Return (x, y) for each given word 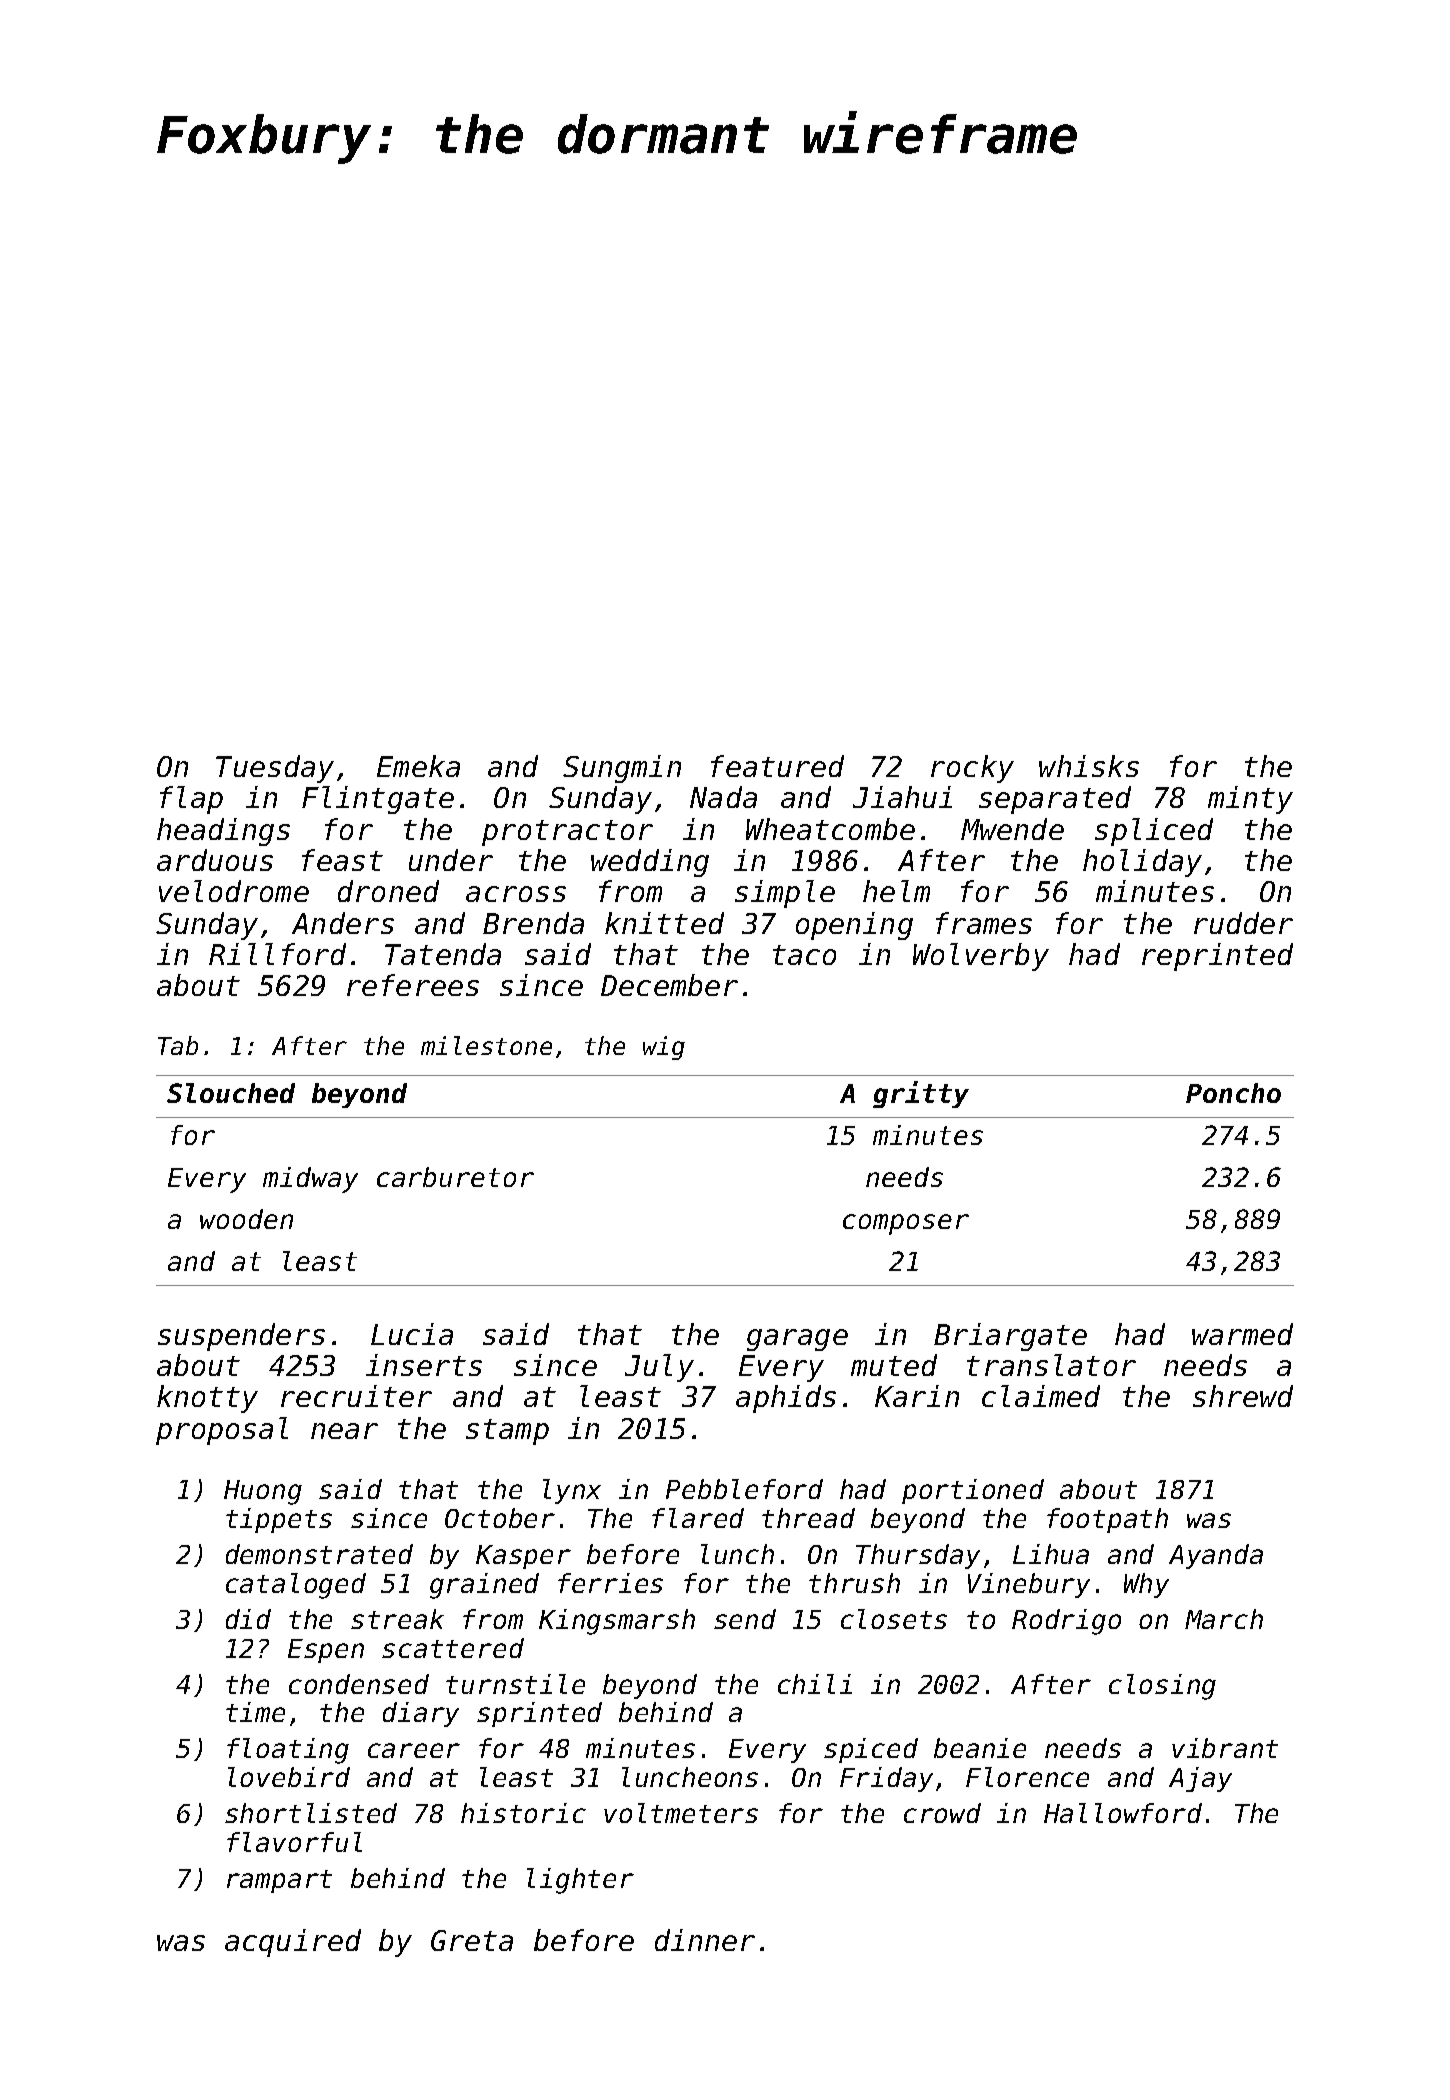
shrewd (1243, 1396)
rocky (972, 769)
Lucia (412, 1334)
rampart (279, 1881)
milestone (486, 1045)
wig (664, 1048)
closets (894, 1619)
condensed (359, 1684)
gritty (921, 1094)
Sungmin (622, 769)
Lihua (1051, 1554)
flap (191, 800)
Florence (1027, 1777)
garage (797, 1340)
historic (523, 1813)
